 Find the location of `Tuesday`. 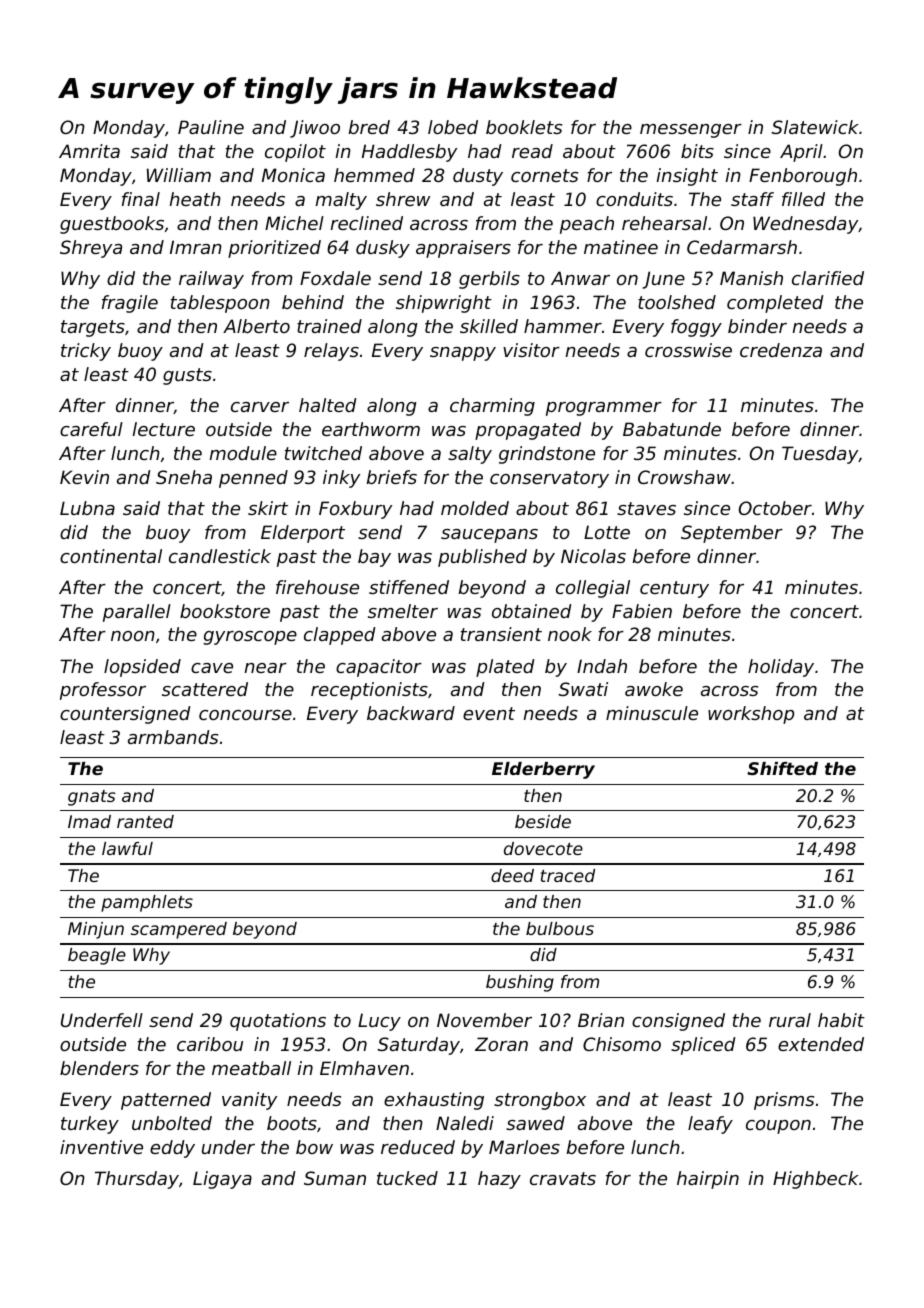

Tuesday is located at coordinates (820, 455).
